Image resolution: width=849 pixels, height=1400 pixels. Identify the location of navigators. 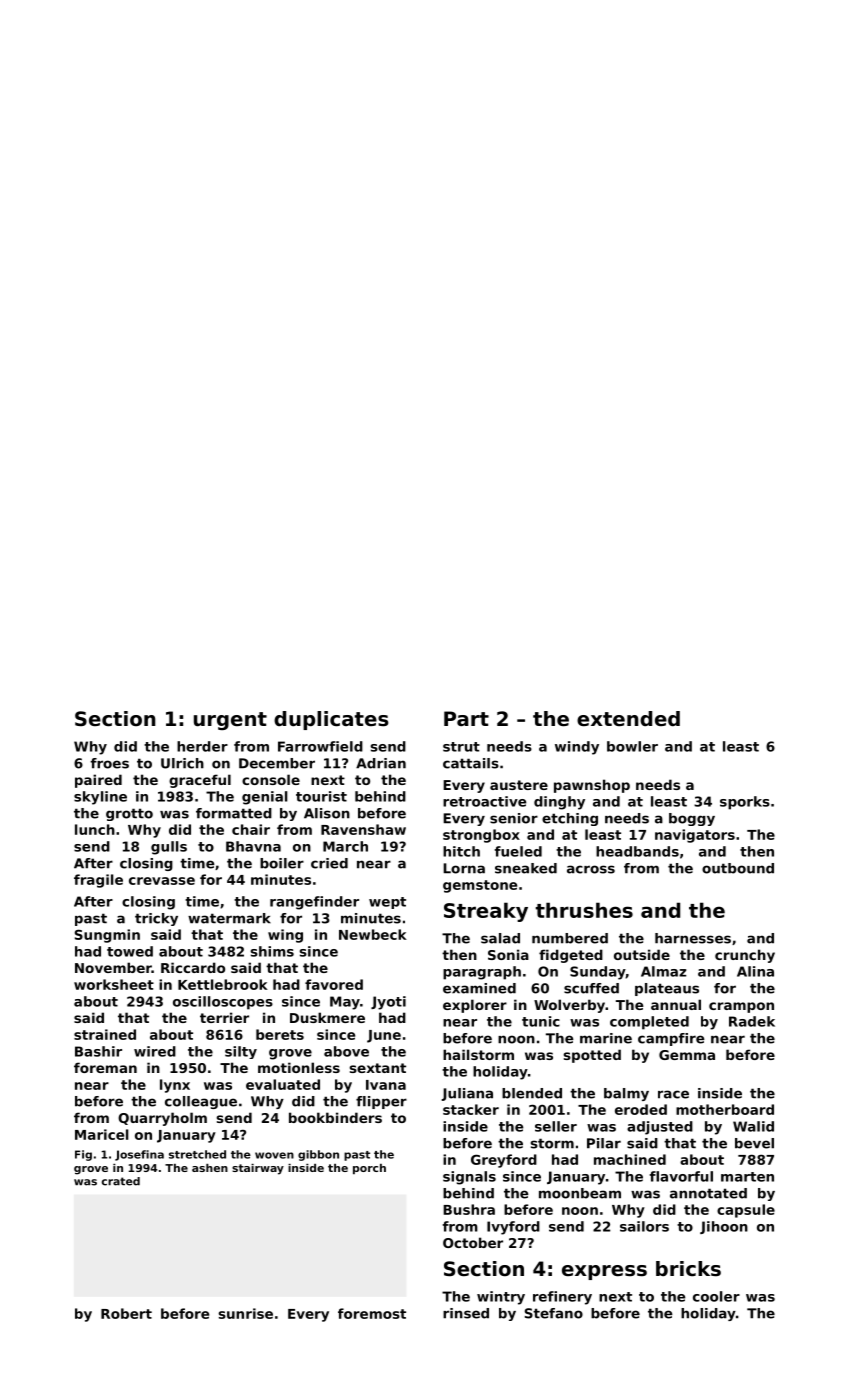
(695, 836).
